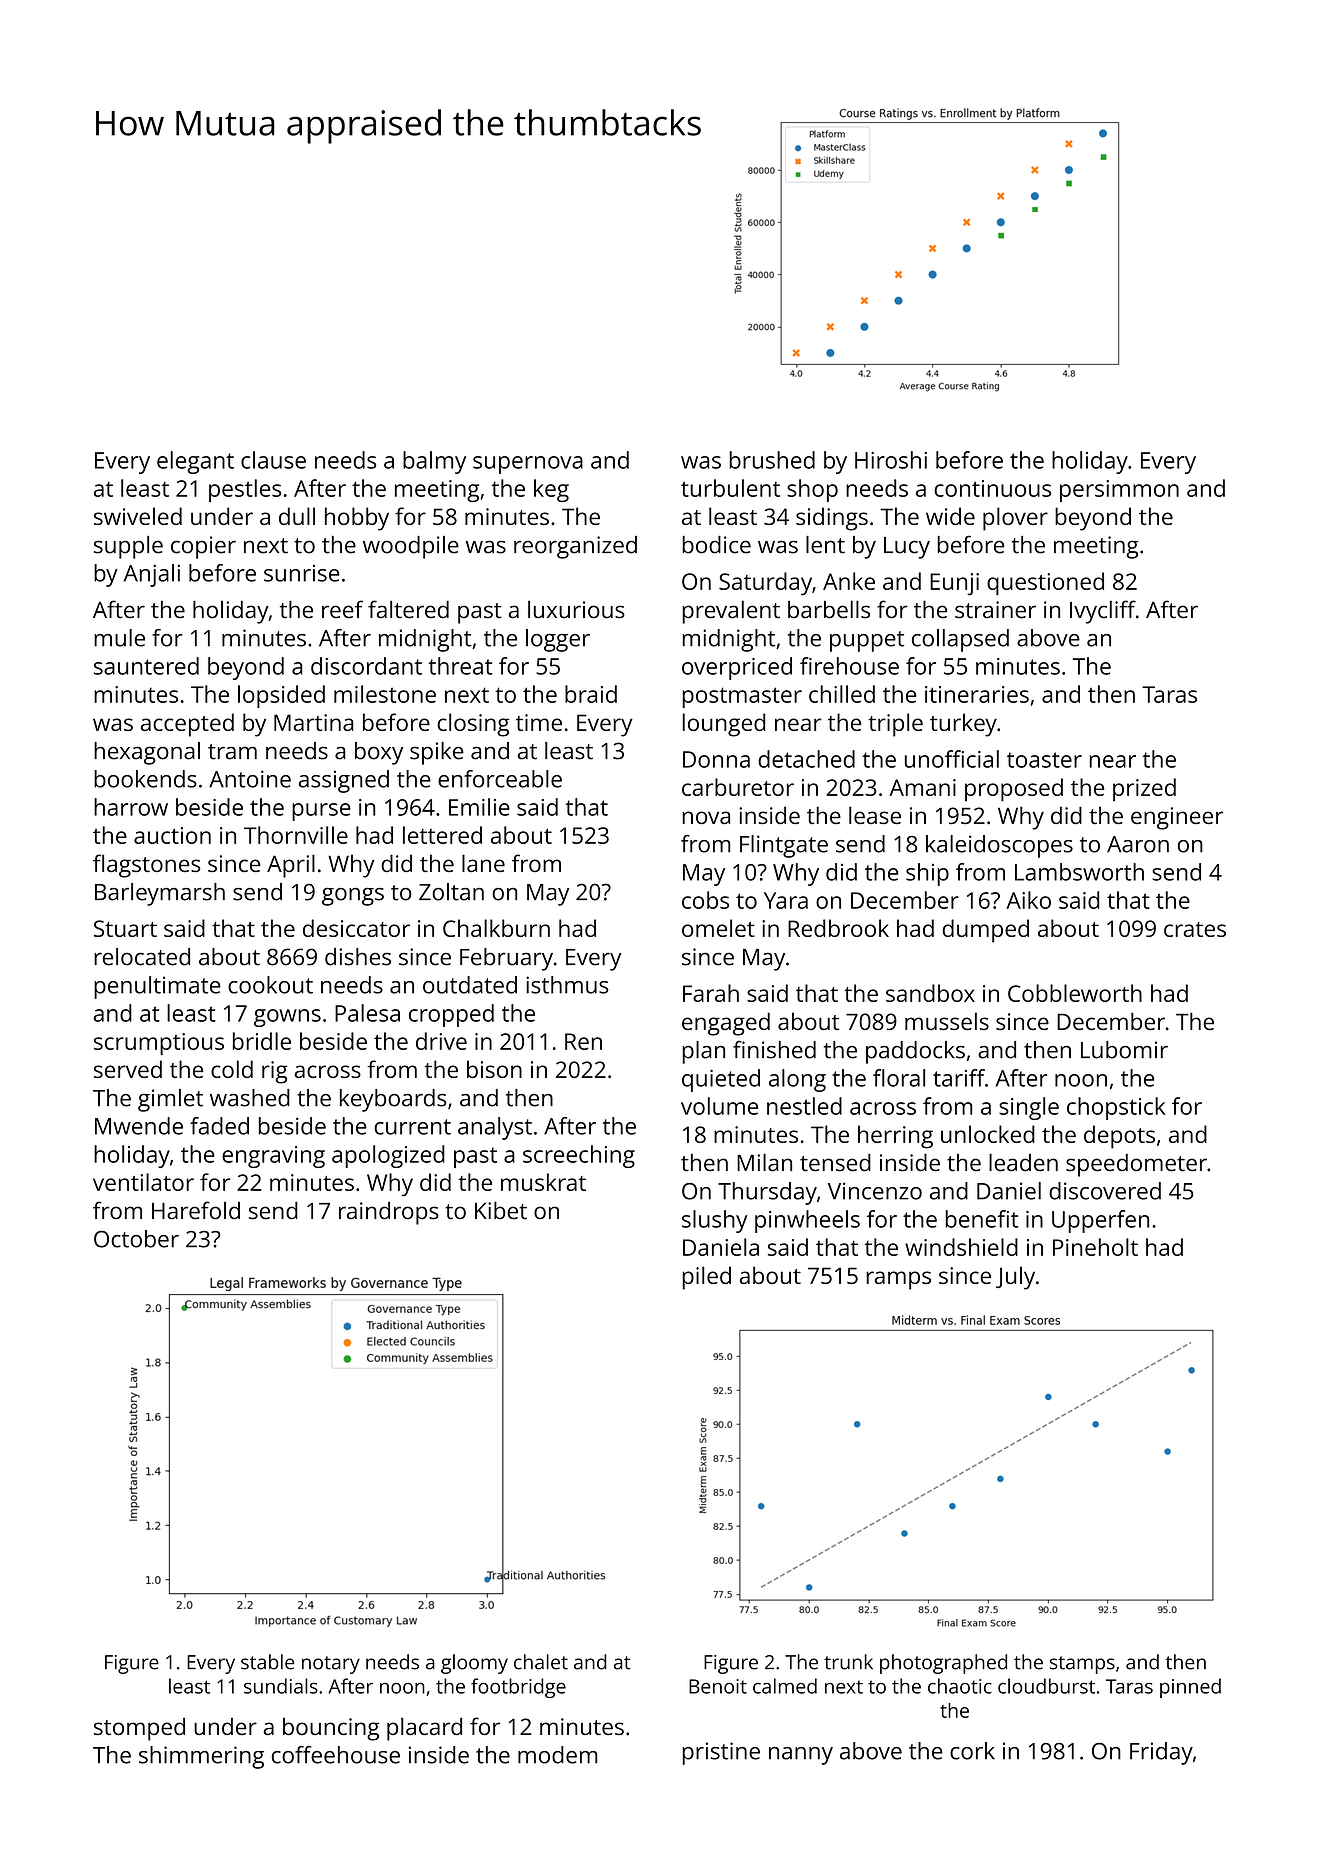 The image size is (1322, 1869). What do you see at coordinates (1046, 1686) in the page?
I see `cloudburst` at bounding box center [1046, 1686].
